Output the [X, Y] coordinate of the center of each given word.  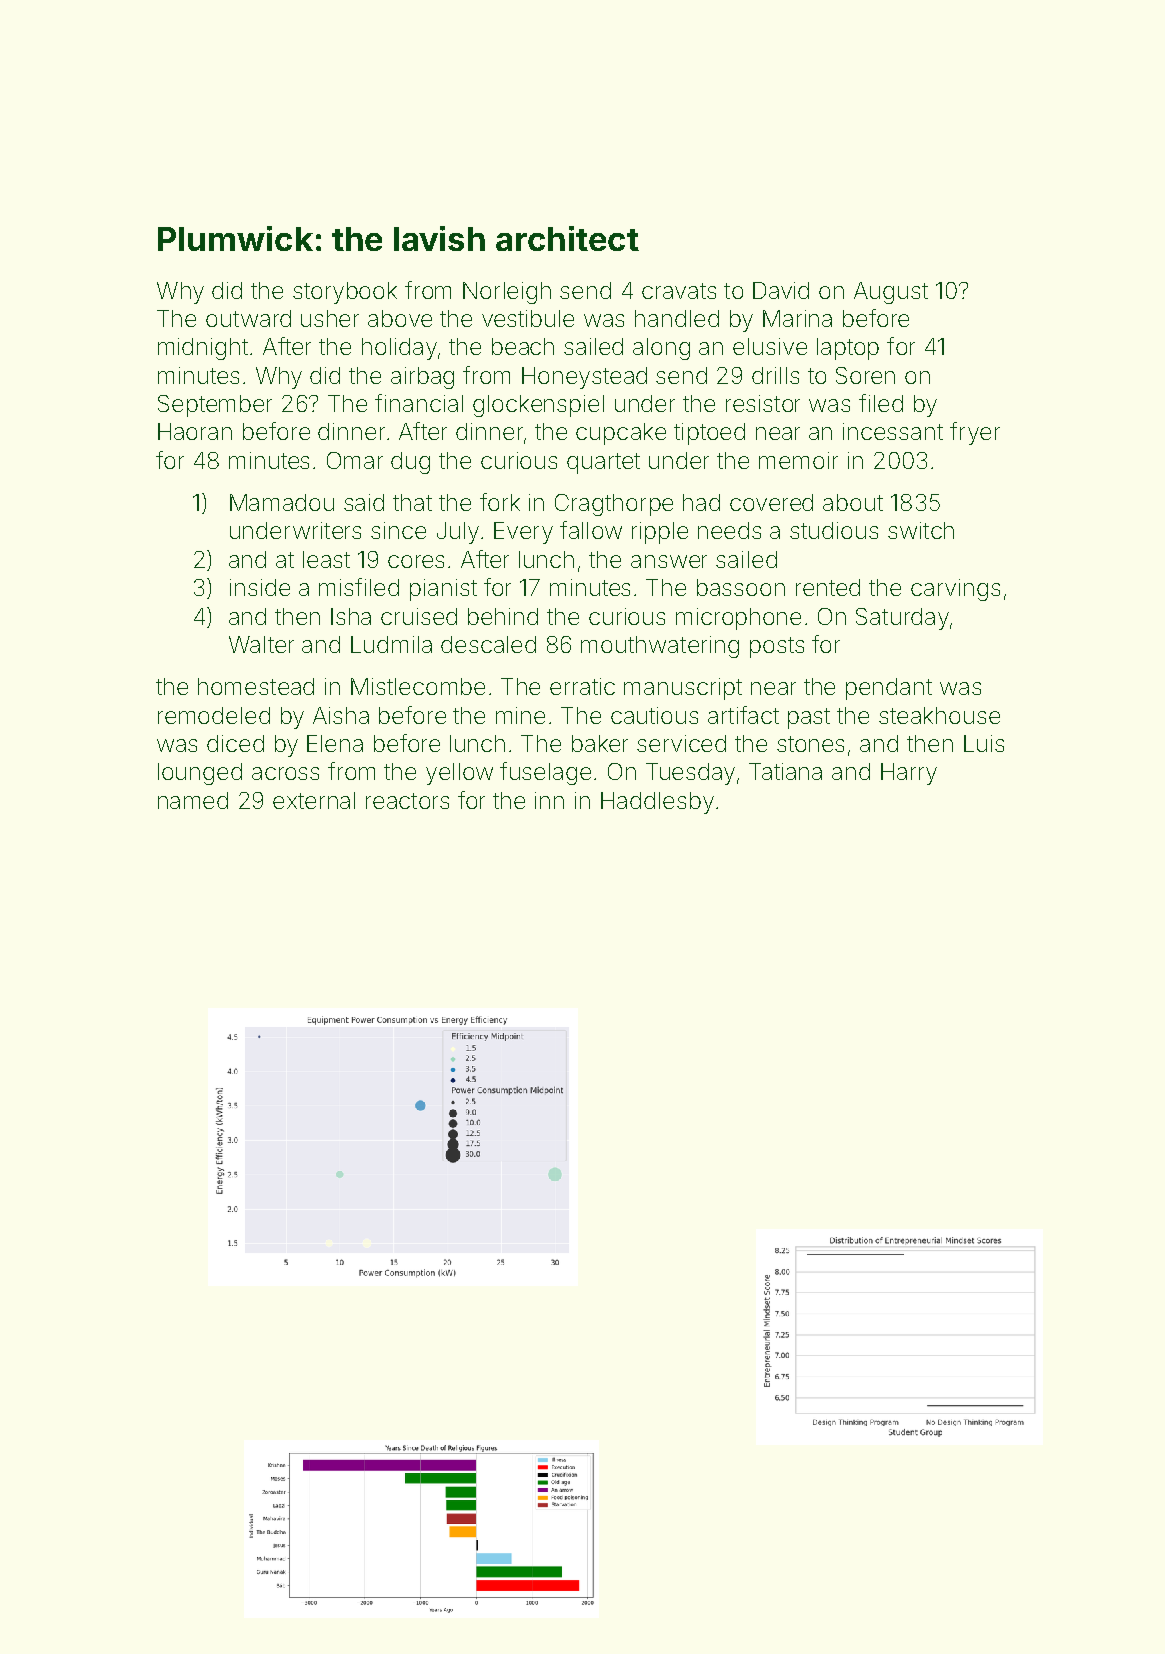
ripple [660, 533]
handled [677, 318]
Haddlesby [657, 803]
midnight [203, 349]
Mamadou [282, 502]
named [193, 800]
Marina [797, 318]
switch [921, 530]
